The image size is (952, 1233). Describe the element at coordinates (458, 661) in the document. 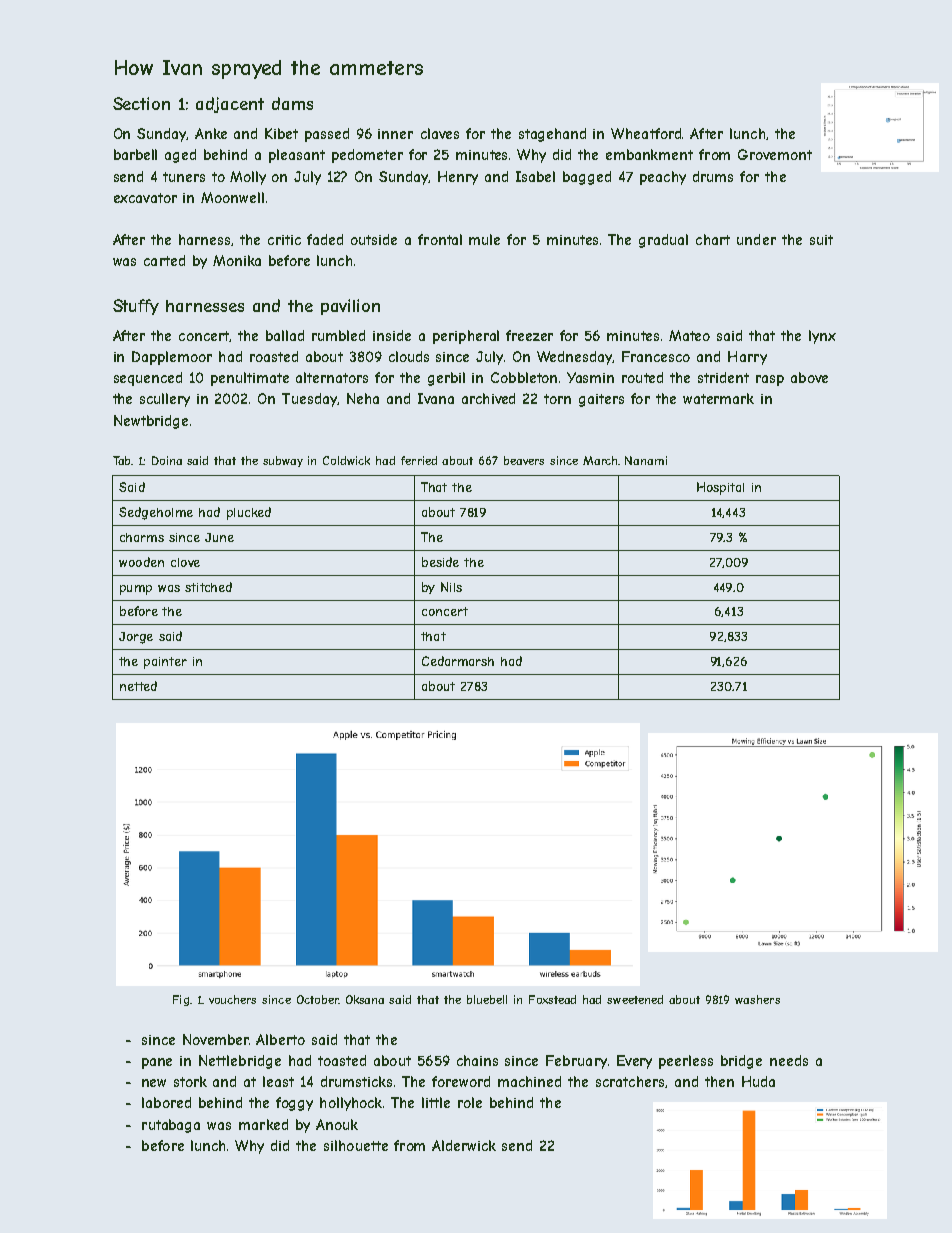

I see `Cedarmarsh` at that location.
